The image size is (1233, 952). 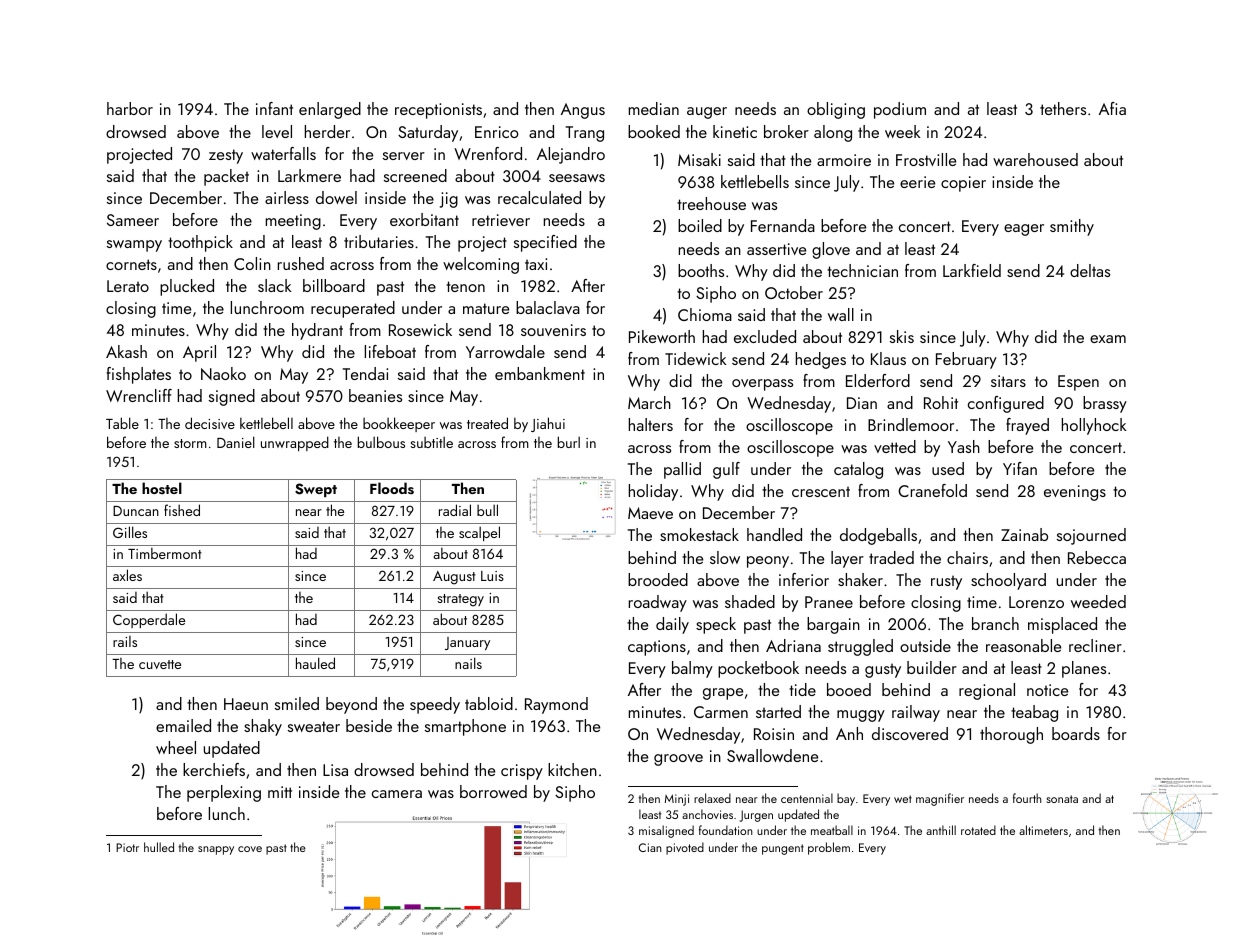 I want to click on Luis, so click(x=492, y=576).
